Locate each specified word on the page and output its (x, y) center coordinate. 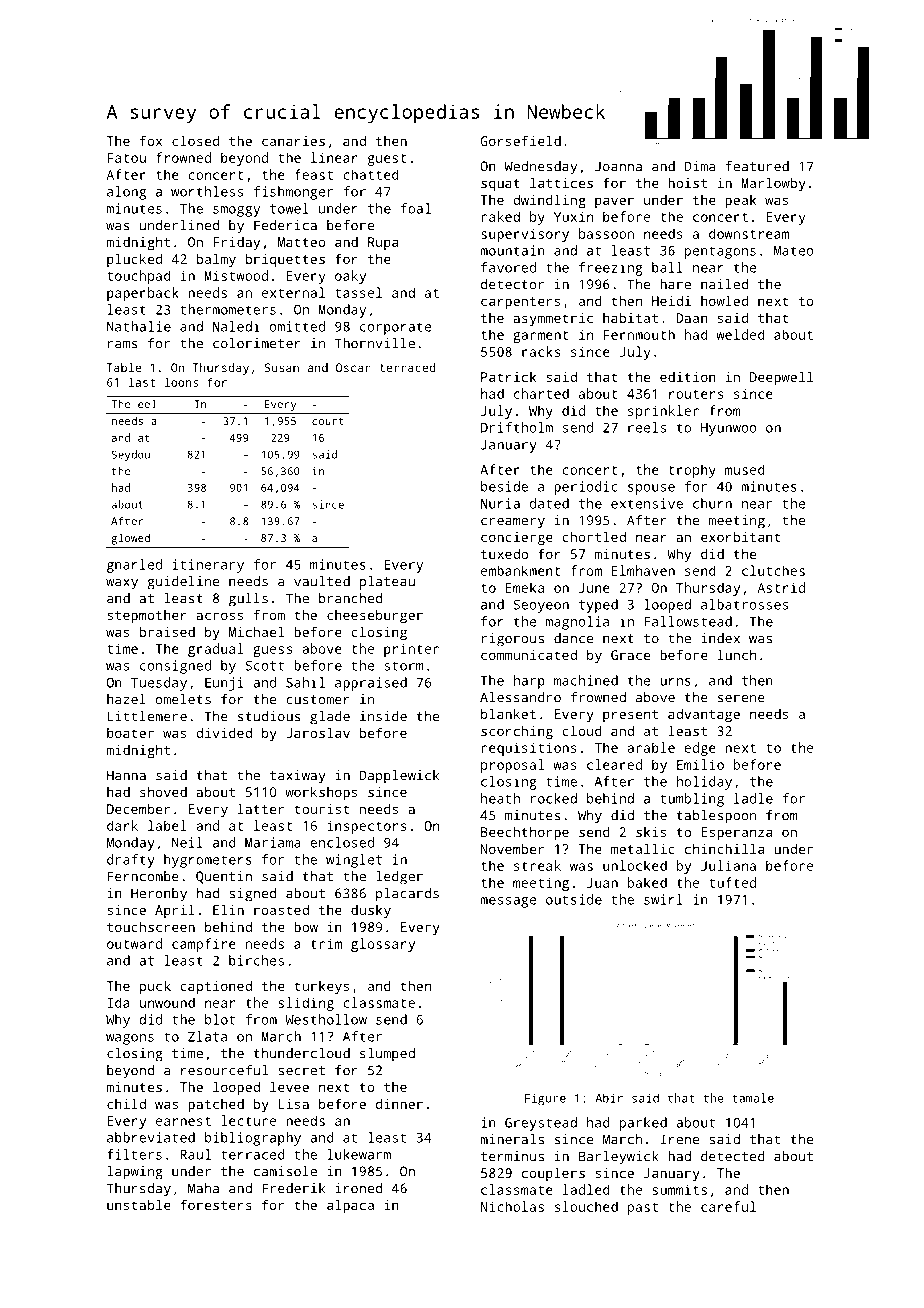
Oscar (353, 367)
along (126, 193)
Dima (699, 166)
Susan (282, 367)
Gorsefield (521, 140)
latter (261, 808)
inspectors (366, 827)
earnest (183, 1121)
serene (741, 699)
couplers (553, 1174)
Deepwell (781, 378)
